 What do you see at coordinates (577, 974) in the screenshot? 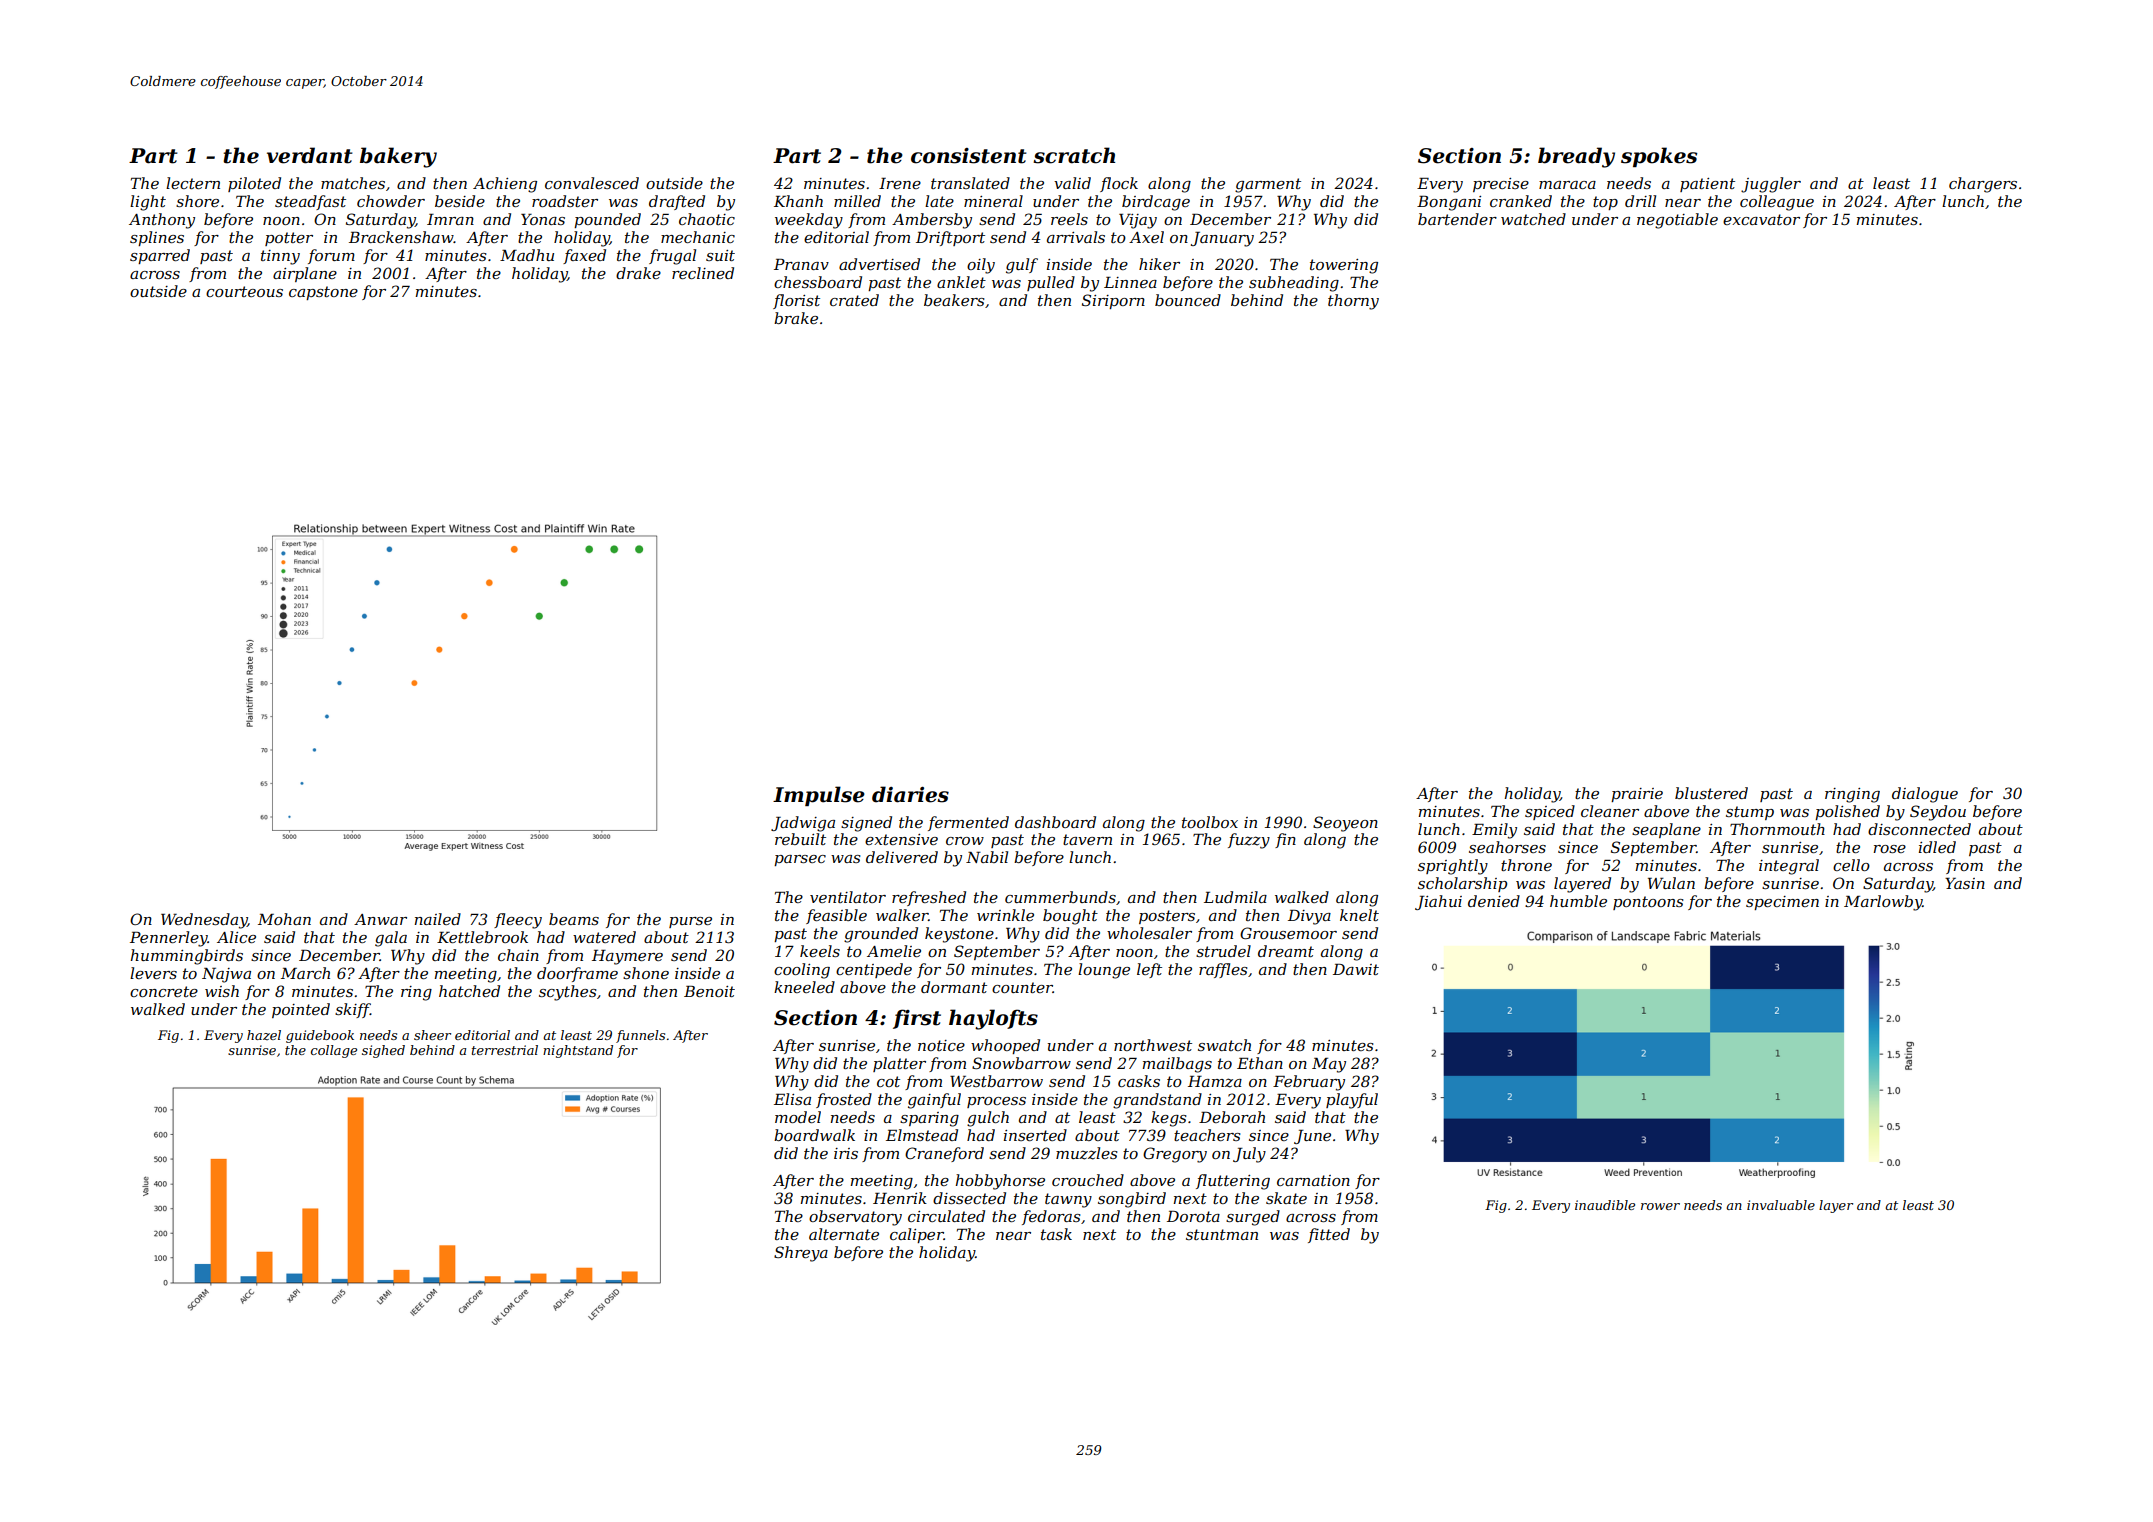
I see `doorframe` at bounding box center [577, 974].
